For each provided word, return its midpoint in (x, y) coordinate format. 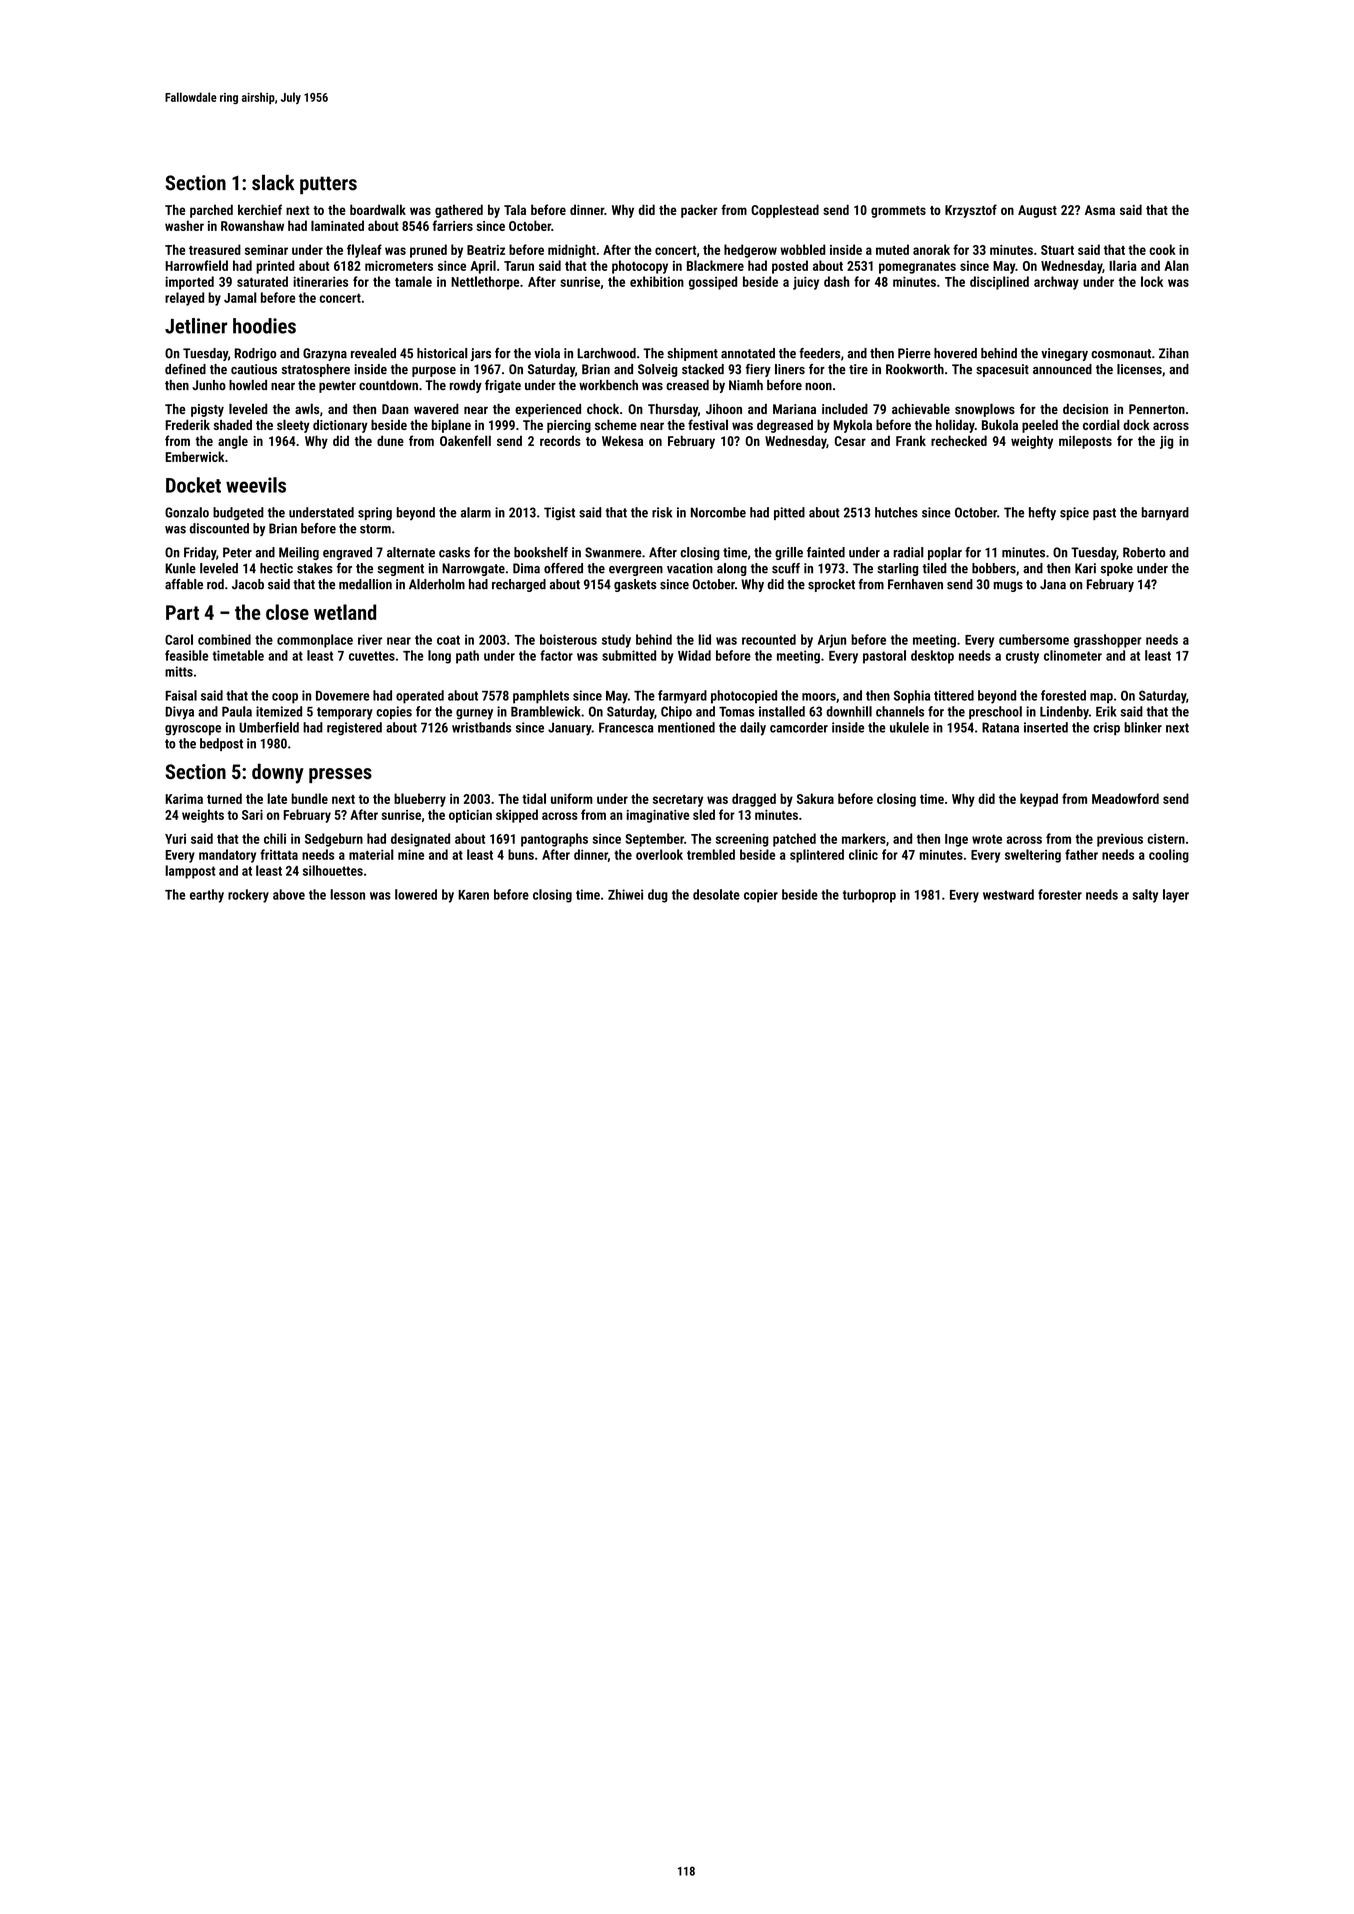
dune (390, 440)
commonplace (315, 641)
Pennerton (1157, 409)
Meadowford (1125, 798)
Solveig (657, 370)
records (560, 440)
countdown (388, 385)
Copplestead (785, 211)
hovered (955, 353)
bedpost (221, 744)
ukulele (909, 727)
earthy (207, 896)
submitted (629, 655)
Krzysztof (971, 211)
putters (328, 185)
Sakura (815, 798)
